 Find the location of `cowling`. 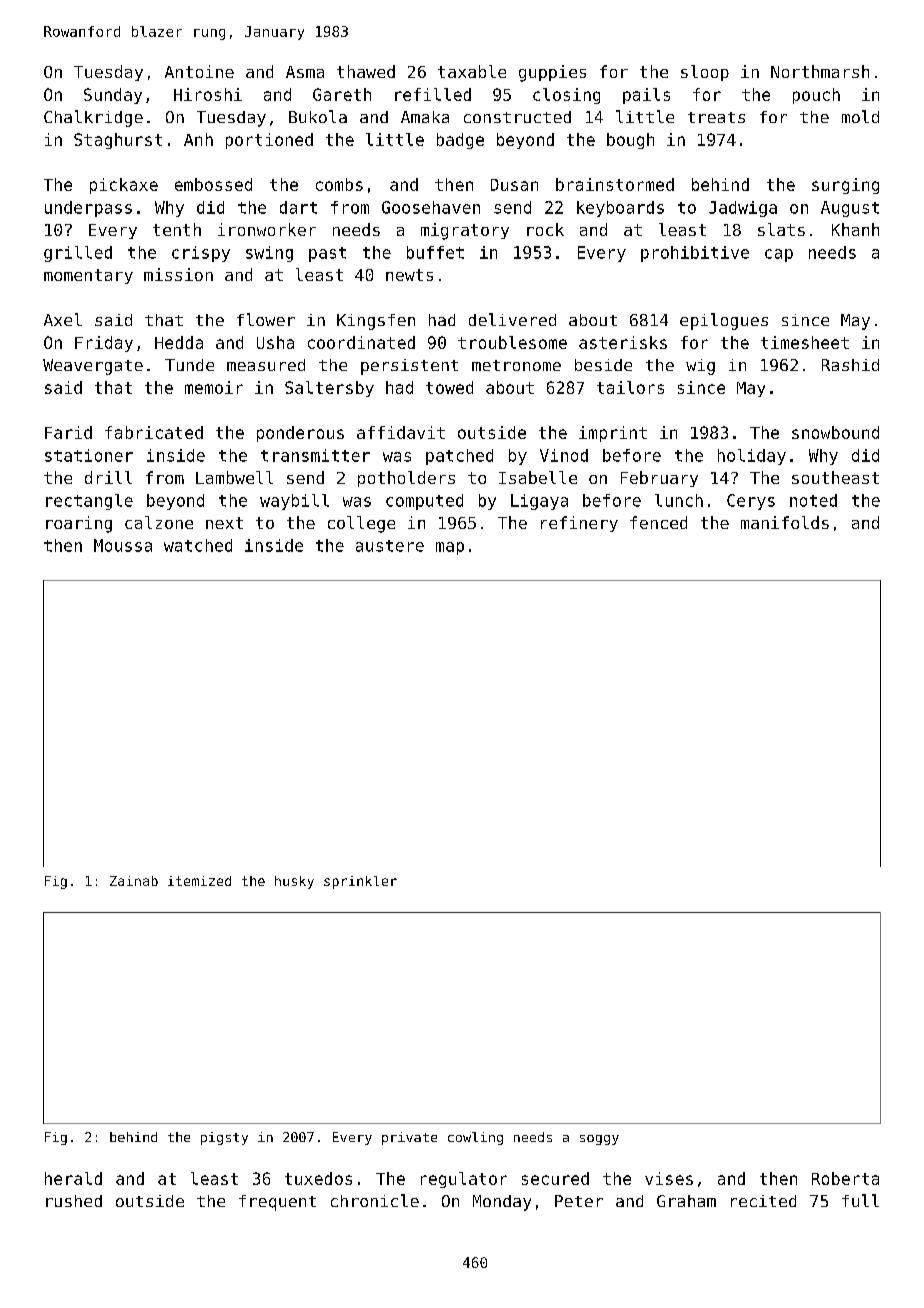

cowling is located at coordinates (475, 1138).
